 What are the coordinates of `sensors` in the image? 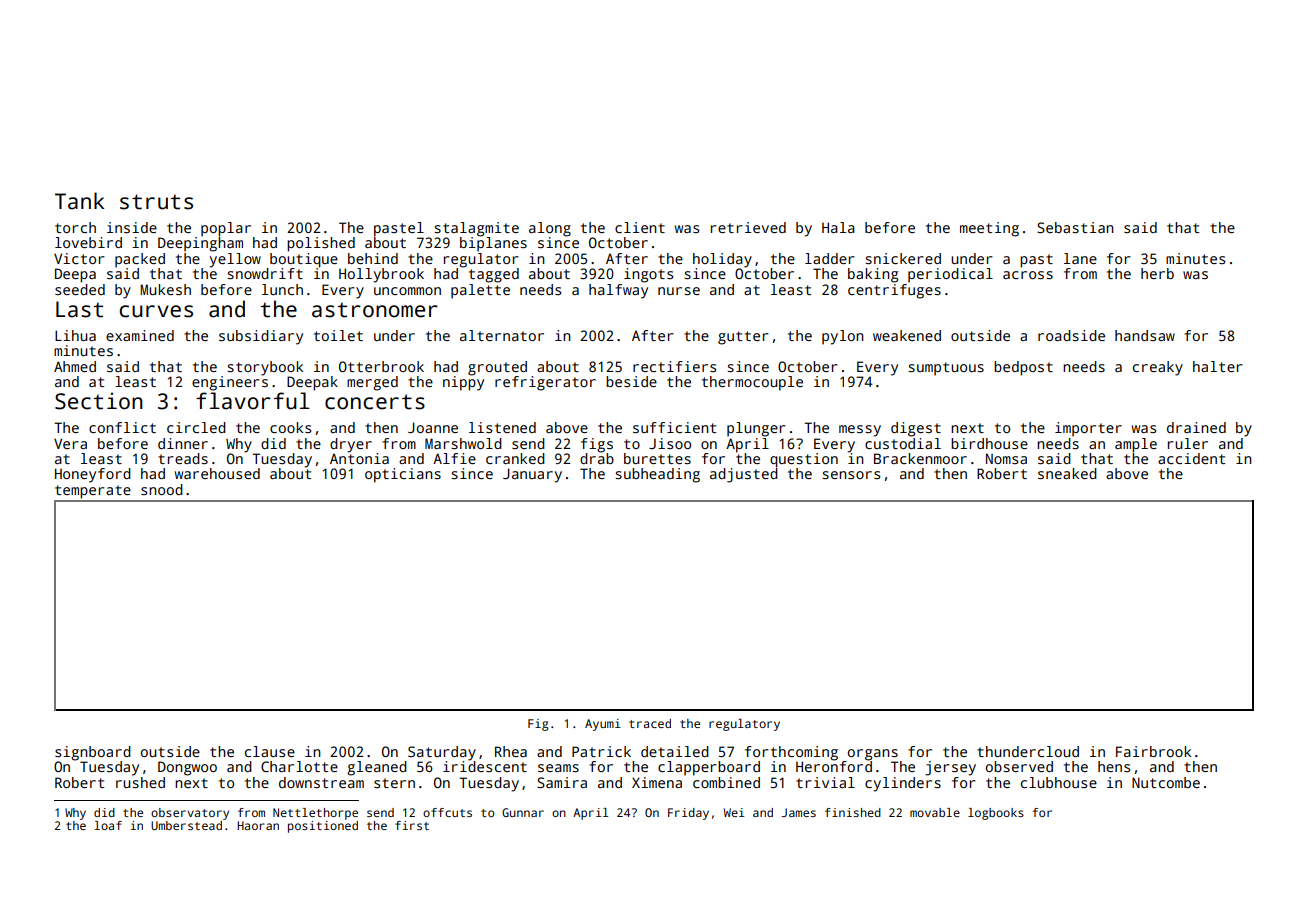 It's located at (851, 475).
